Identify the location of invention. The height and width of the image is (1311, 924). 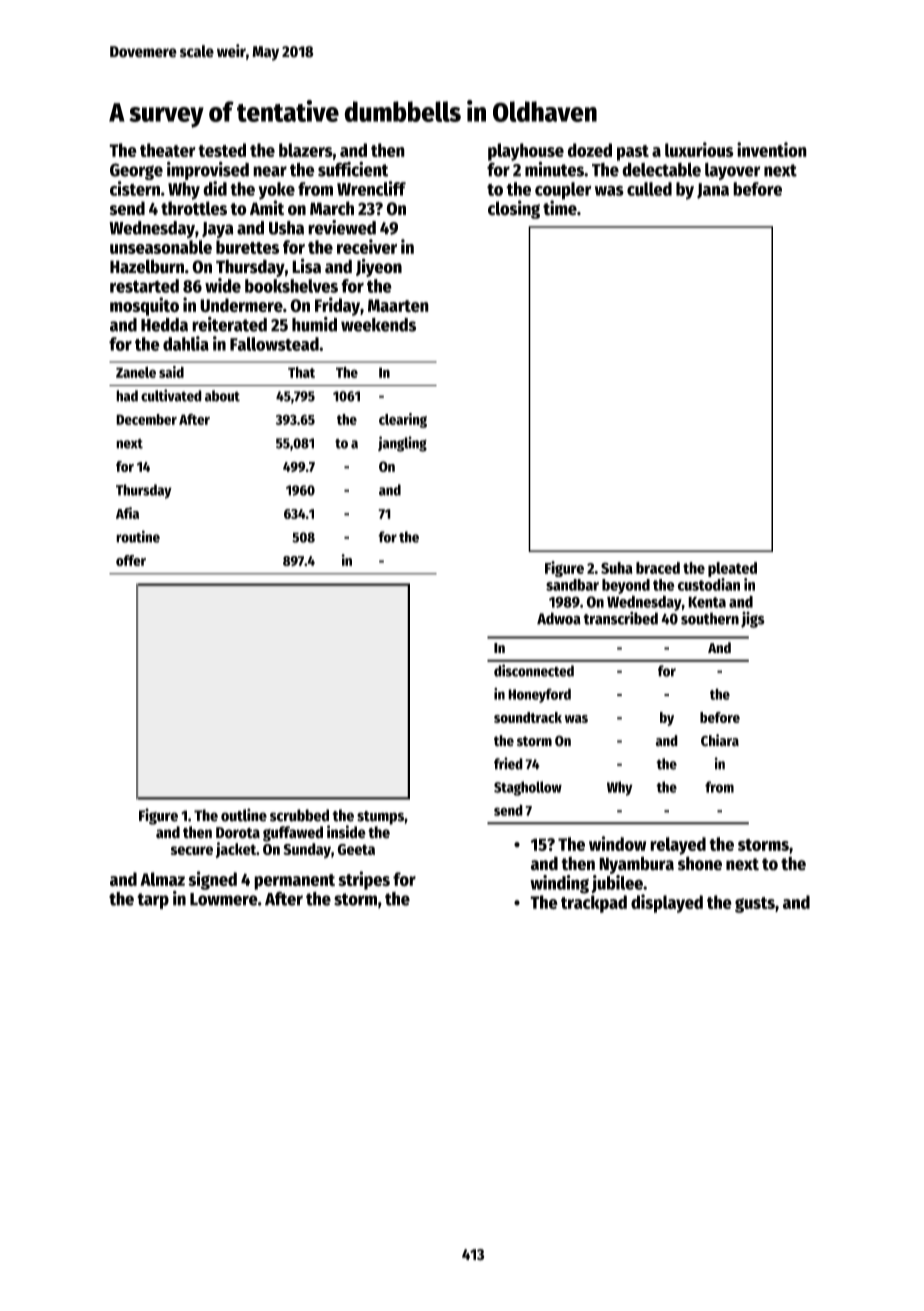
(772, 149).
